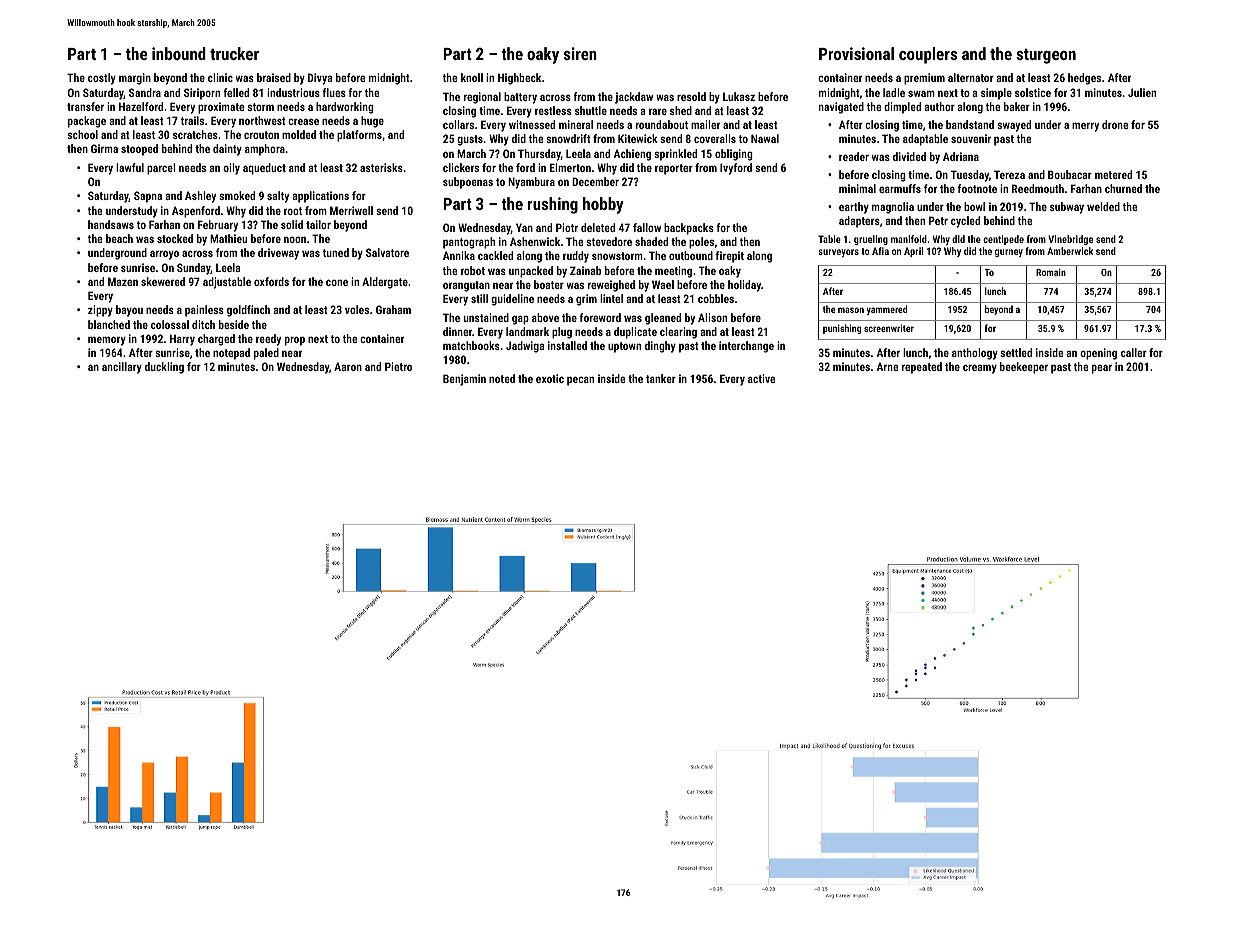 The height and width of the screenshot is (952, 1233). I want to click on pecan, so click(580, 381).
